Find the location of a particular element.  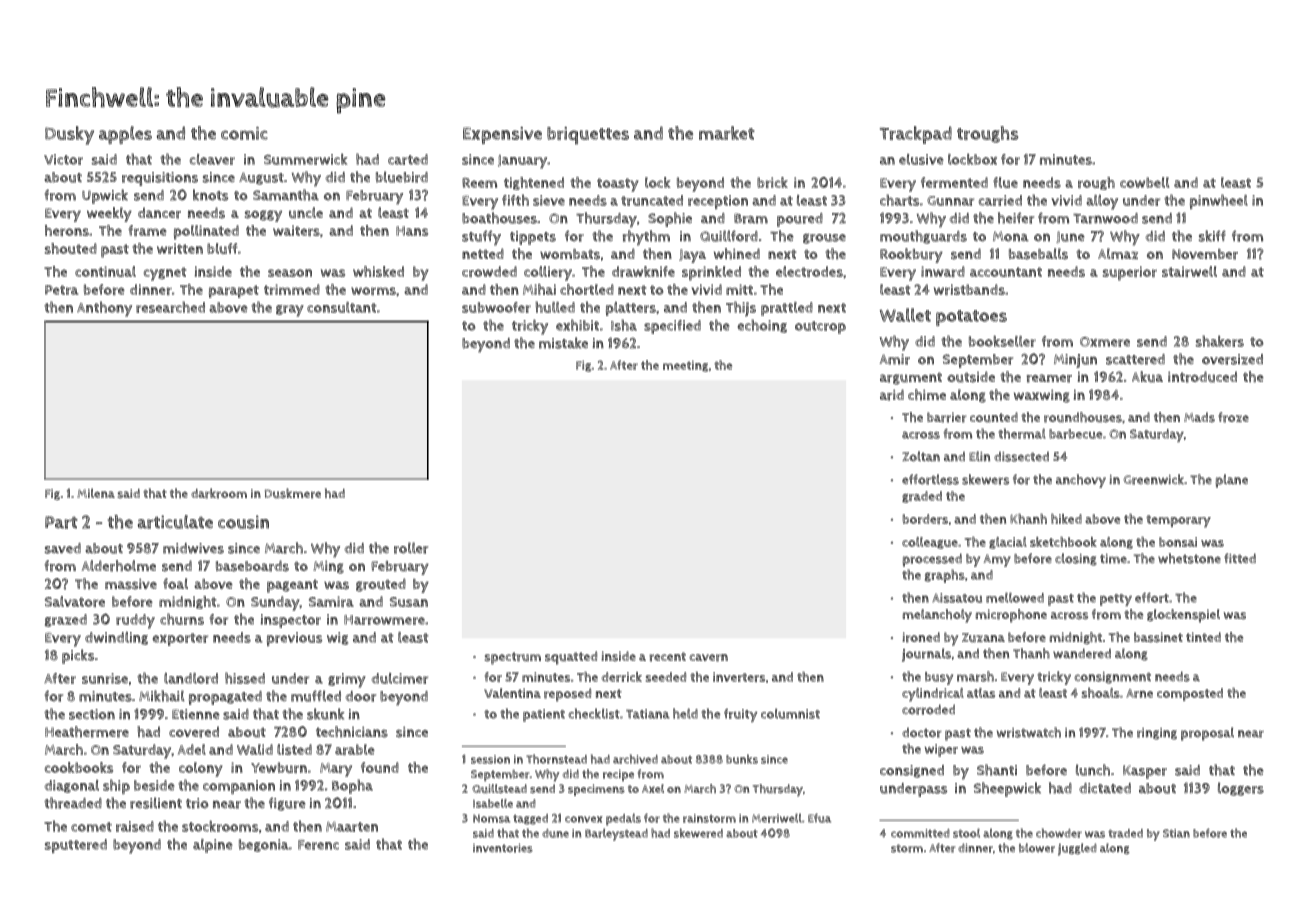

blower is located at coordinates (1037, 848).
